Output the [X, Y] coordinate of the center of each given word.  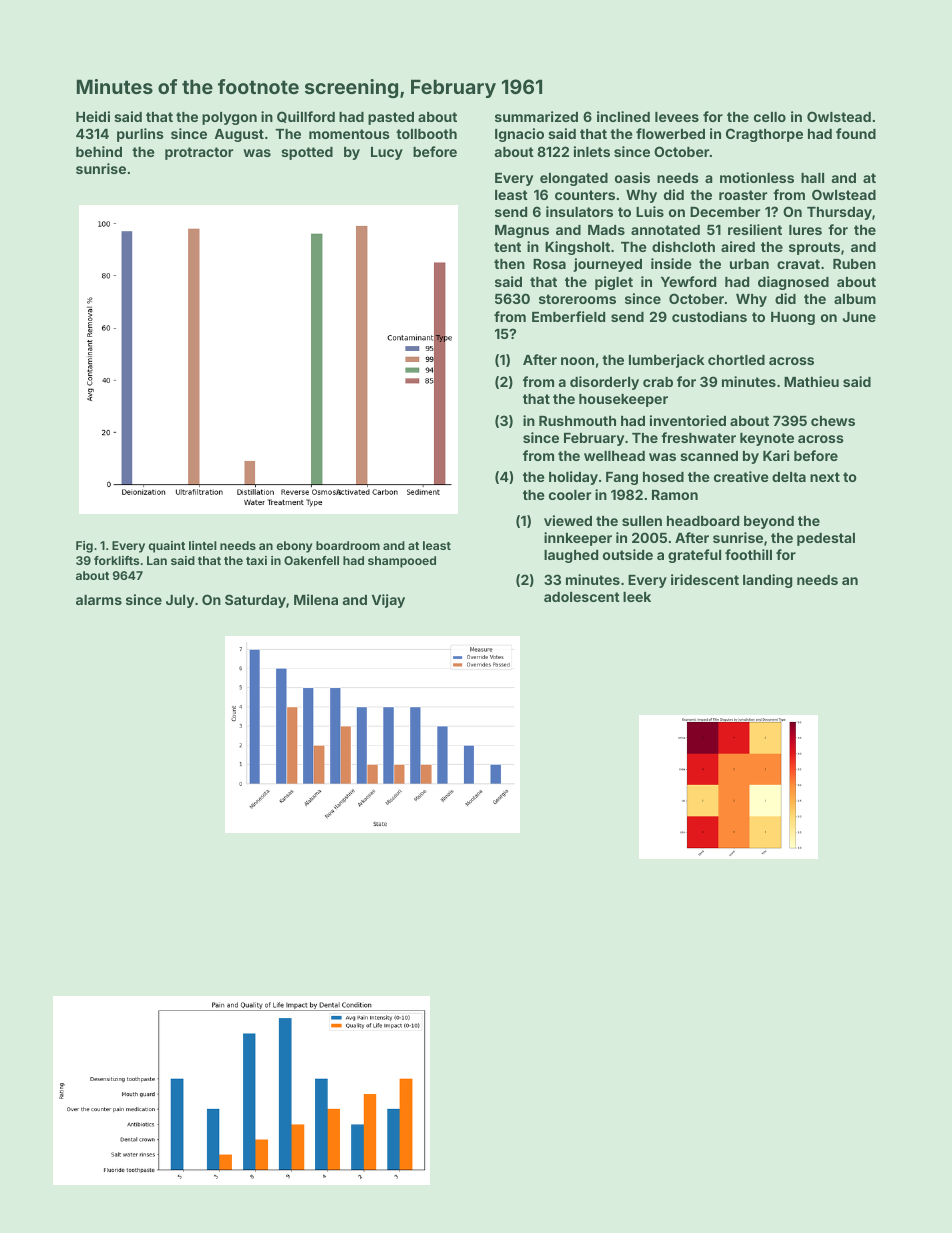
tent [507, 247]
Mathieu [811, 381]
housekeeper [623, 400]
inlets [592, 151]
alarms [99, 600]
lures [805, 230]
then [509, 264]
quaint [166, 547]
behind [99, 151]
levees [677, 117]
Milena [316, 599]
